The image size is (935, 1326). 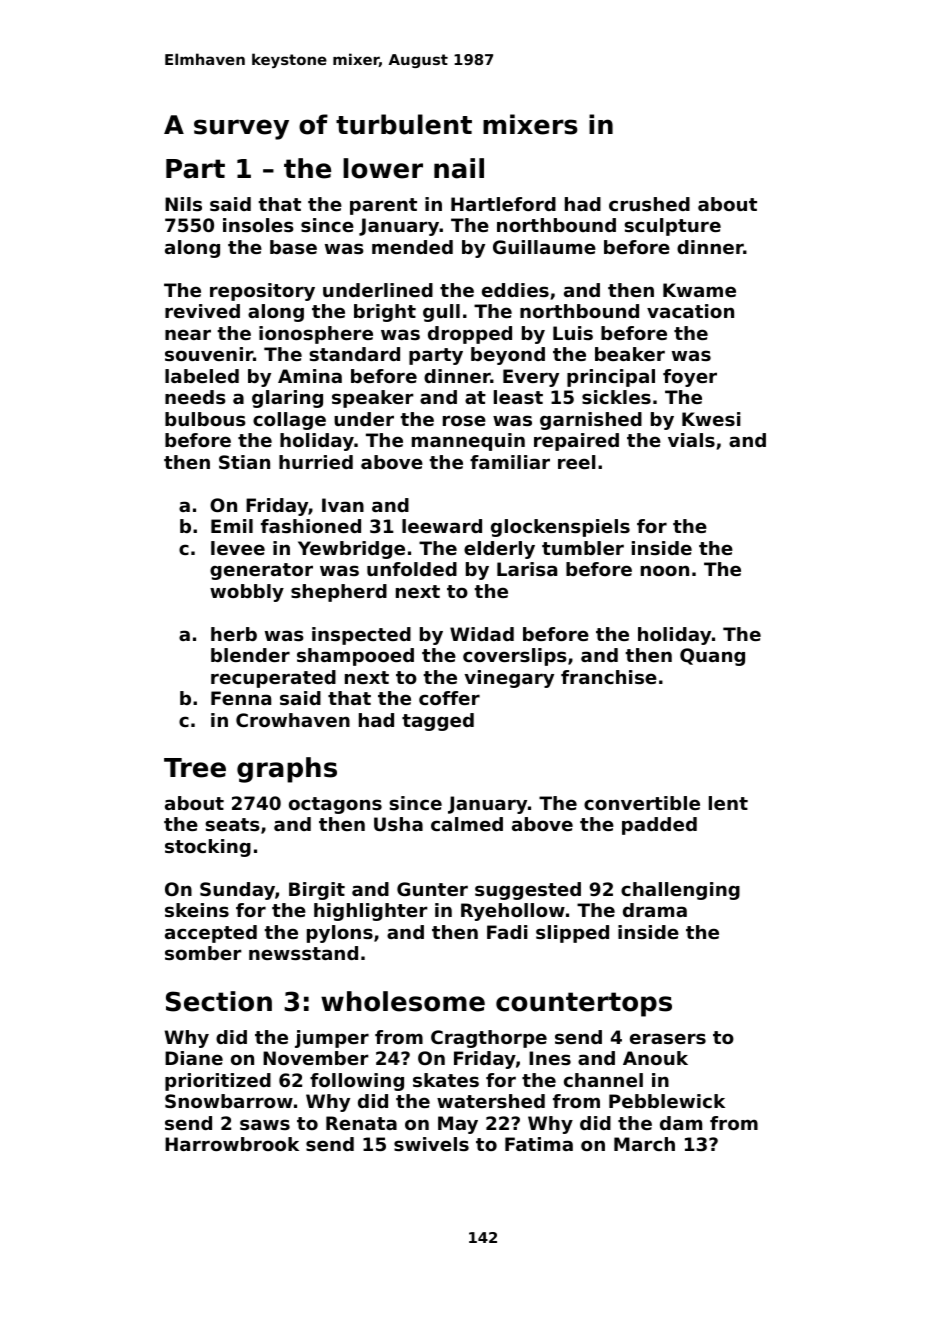 I want to click on swivels, so click(x=431, y=1144).
